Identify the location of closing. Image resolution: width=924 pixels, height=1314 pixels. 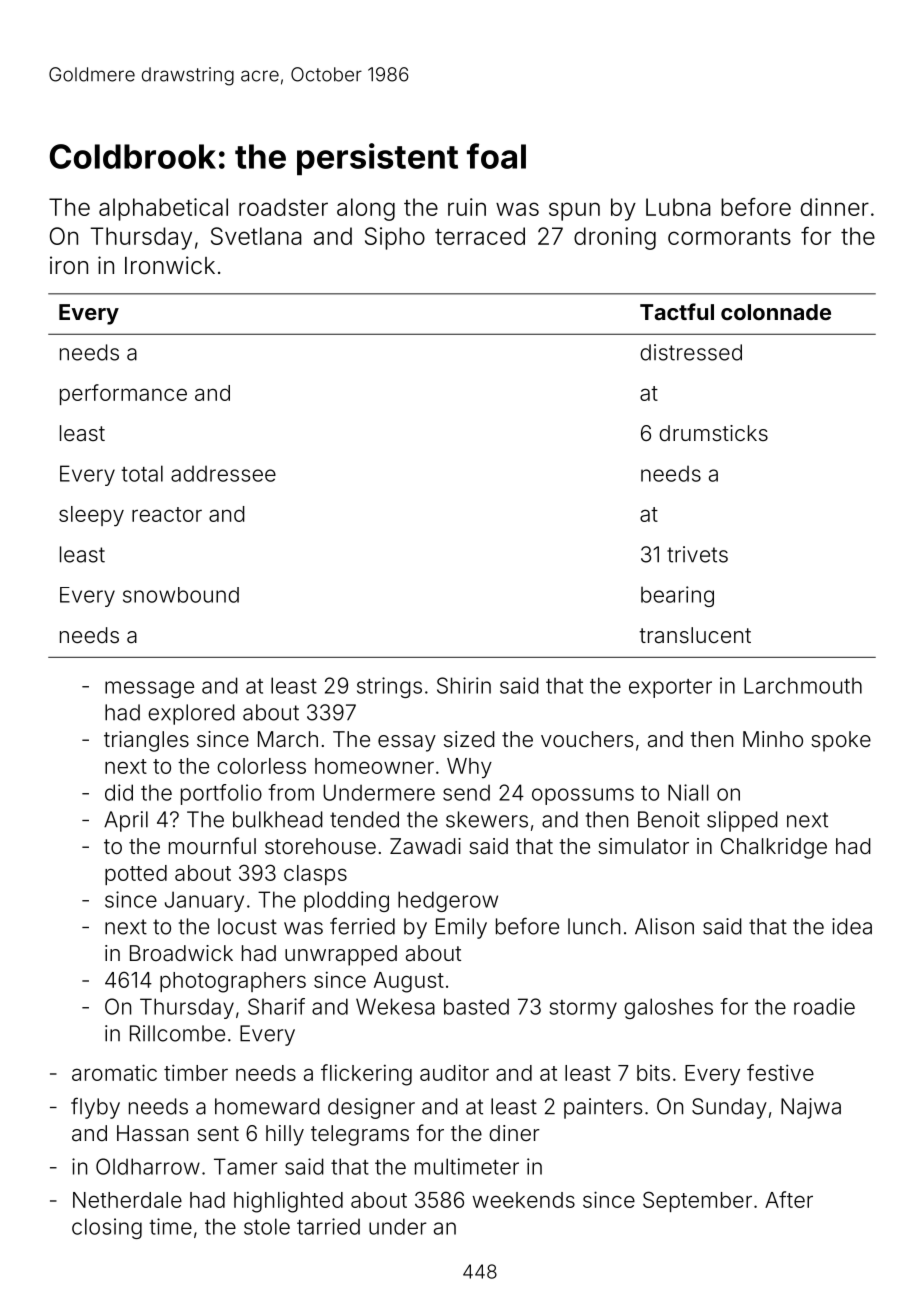
(107, 1228).
